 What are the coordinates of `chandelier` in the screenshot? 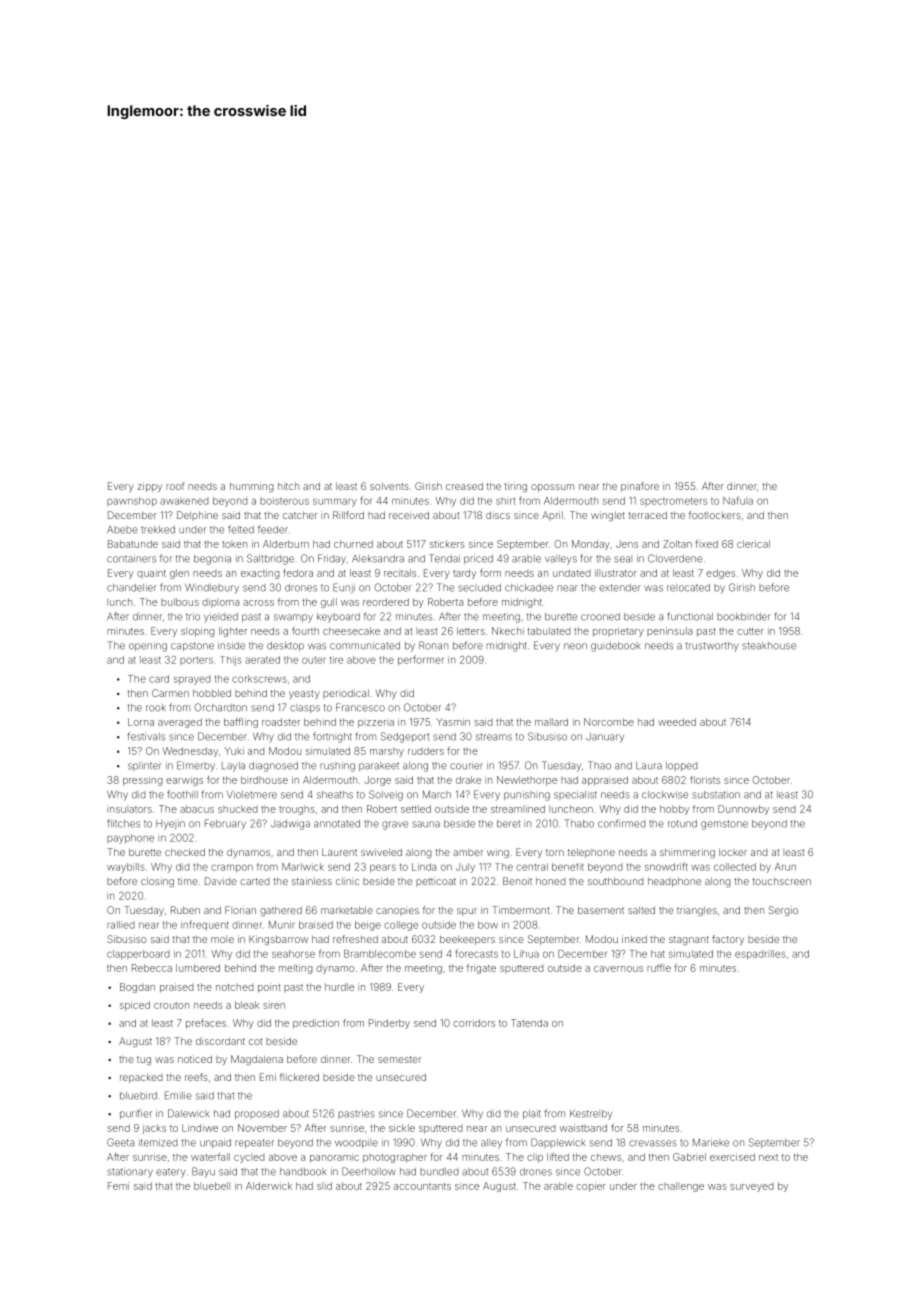 It's located at (132, 588).
